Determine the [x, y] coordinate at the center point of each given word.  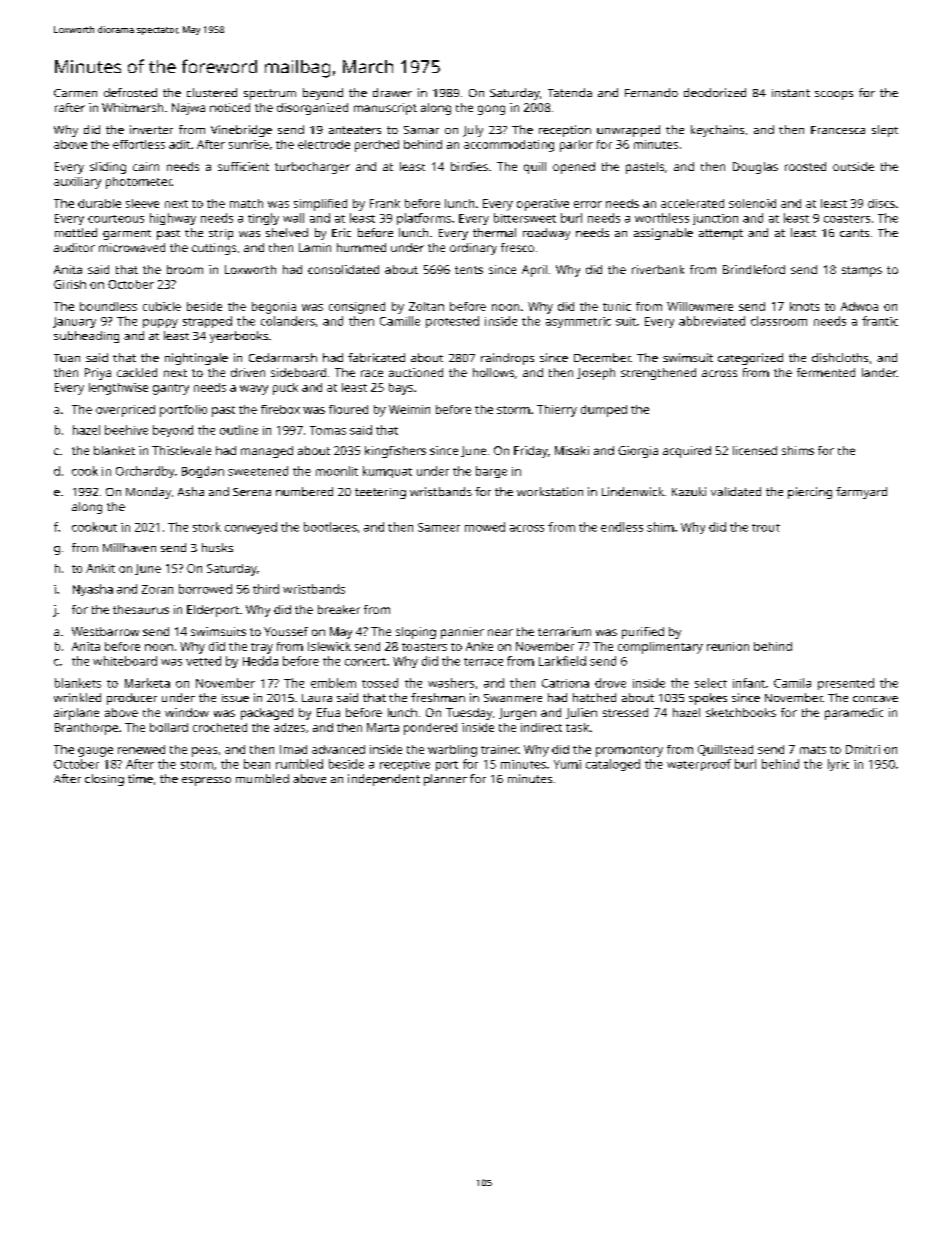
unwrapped [628, 131]
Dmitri [863, 749]
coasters [847, 219]
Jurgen [517, 714]
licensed [755, 450]
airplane [76, 714]
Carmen [75, 93]
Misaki [572, 450]
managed [267, 452]
